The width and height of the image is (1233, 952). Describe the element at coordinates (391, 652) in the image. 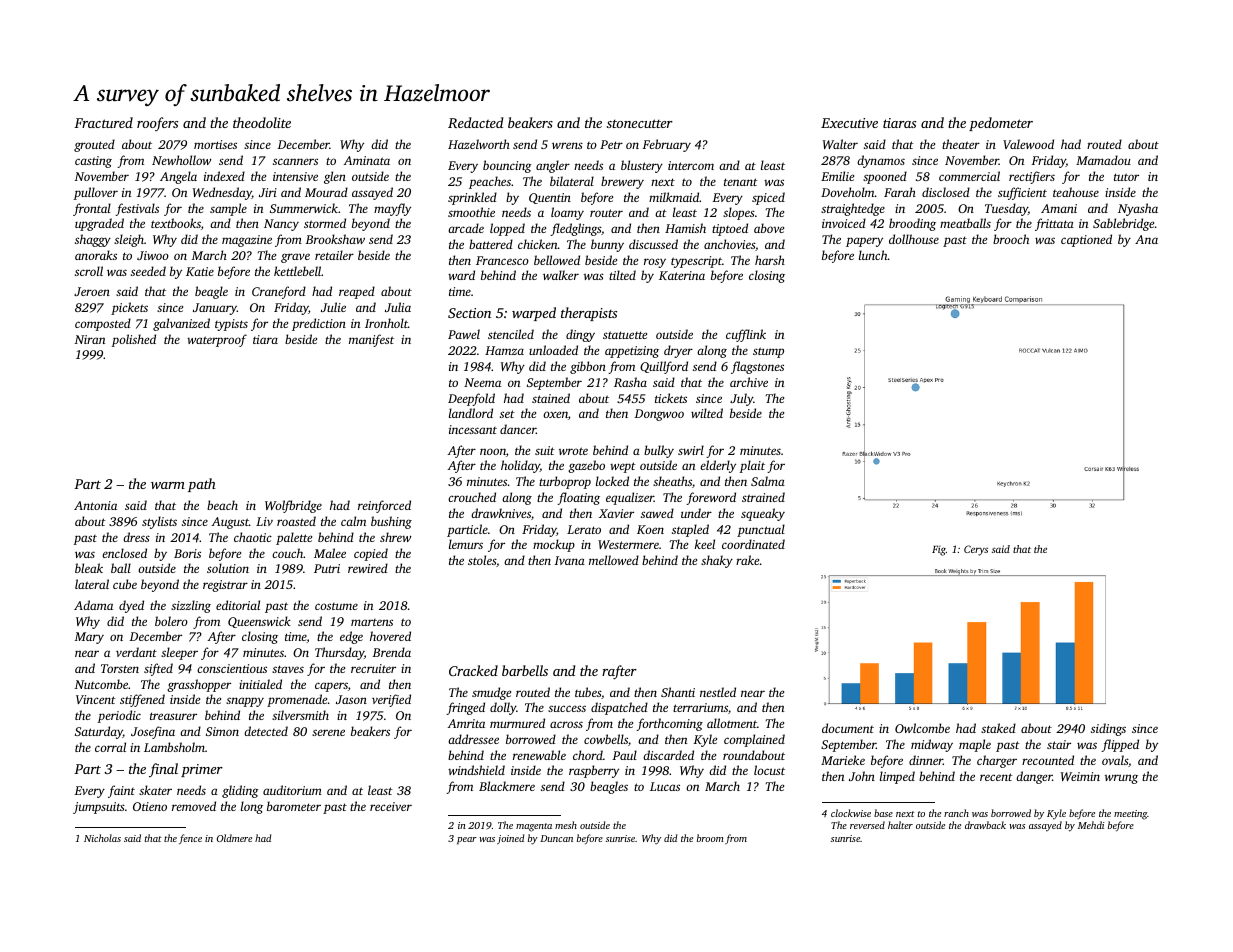

I see `Brenda` at that location.
